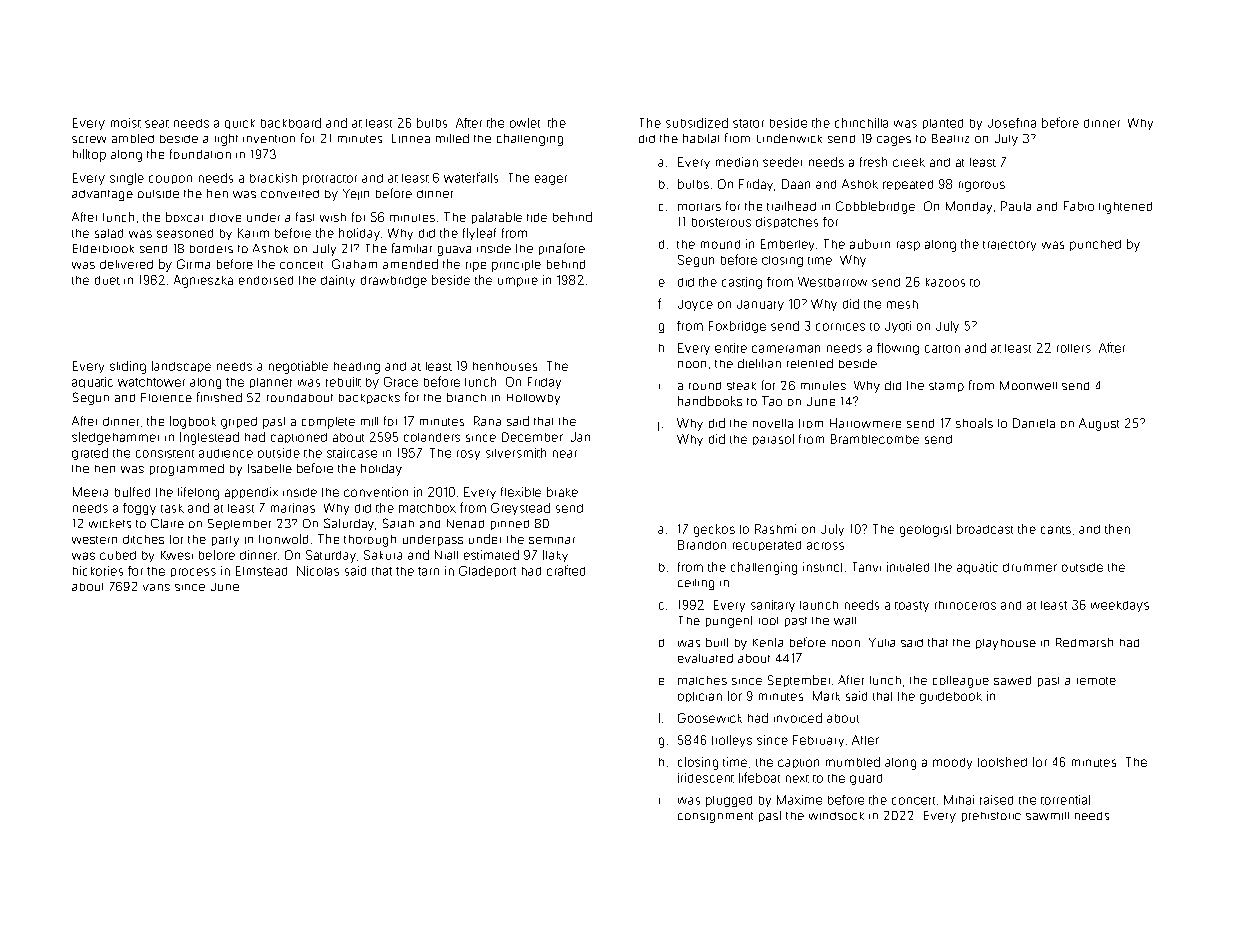 Image resolution: width=1233 pixels, height=952 pixels. What do you see at coordinates (187, 470) in the document?
I see `programmed` at bounding box center [187, 470].
